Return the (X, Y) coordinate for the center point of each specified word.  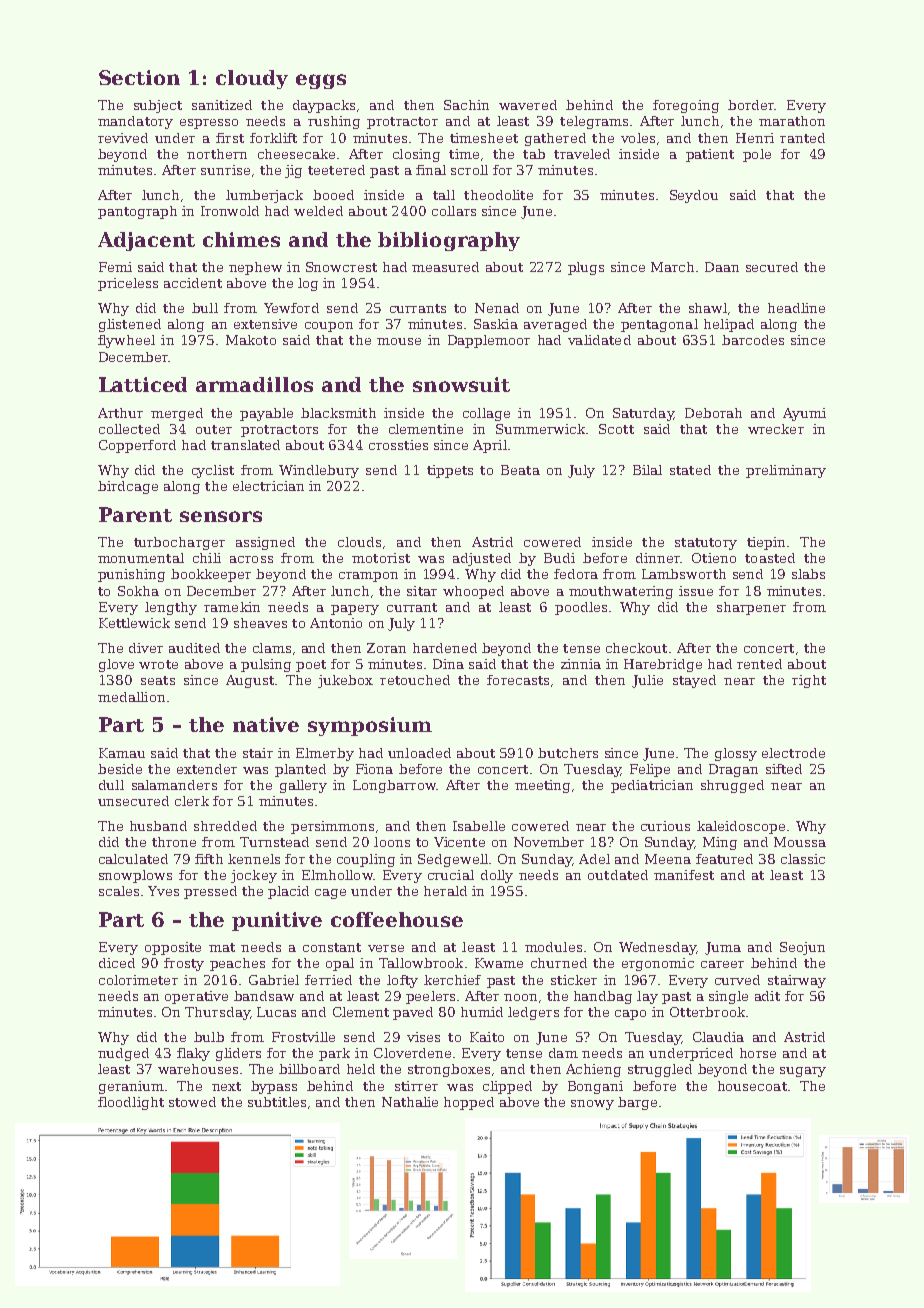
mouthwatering (621, 592)
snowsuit (461, 384)
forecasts (518, 680)
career (722, 964)
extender (207, 769)
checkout (636, 648)
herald (445, 891)
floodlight (131, 1103)
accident (193, 283)
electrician (268, 486)
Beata (520, 470)
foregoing (686, 106)
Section (139, 77)
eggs (321, 81)
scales (119, 891)
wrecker (776, 429)
